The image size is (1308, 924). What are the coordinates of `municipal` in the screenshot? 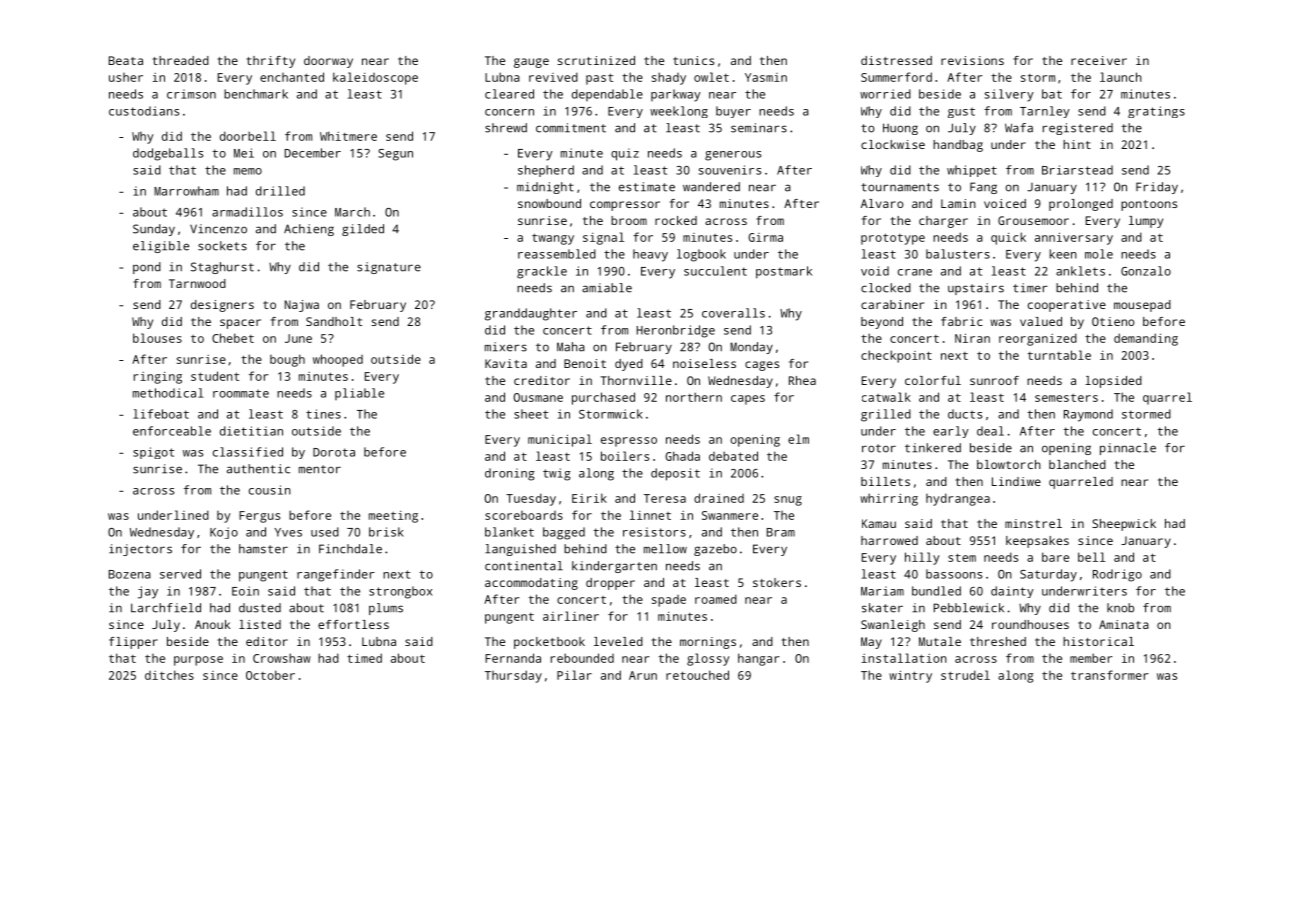 It's located at (560, 440).
